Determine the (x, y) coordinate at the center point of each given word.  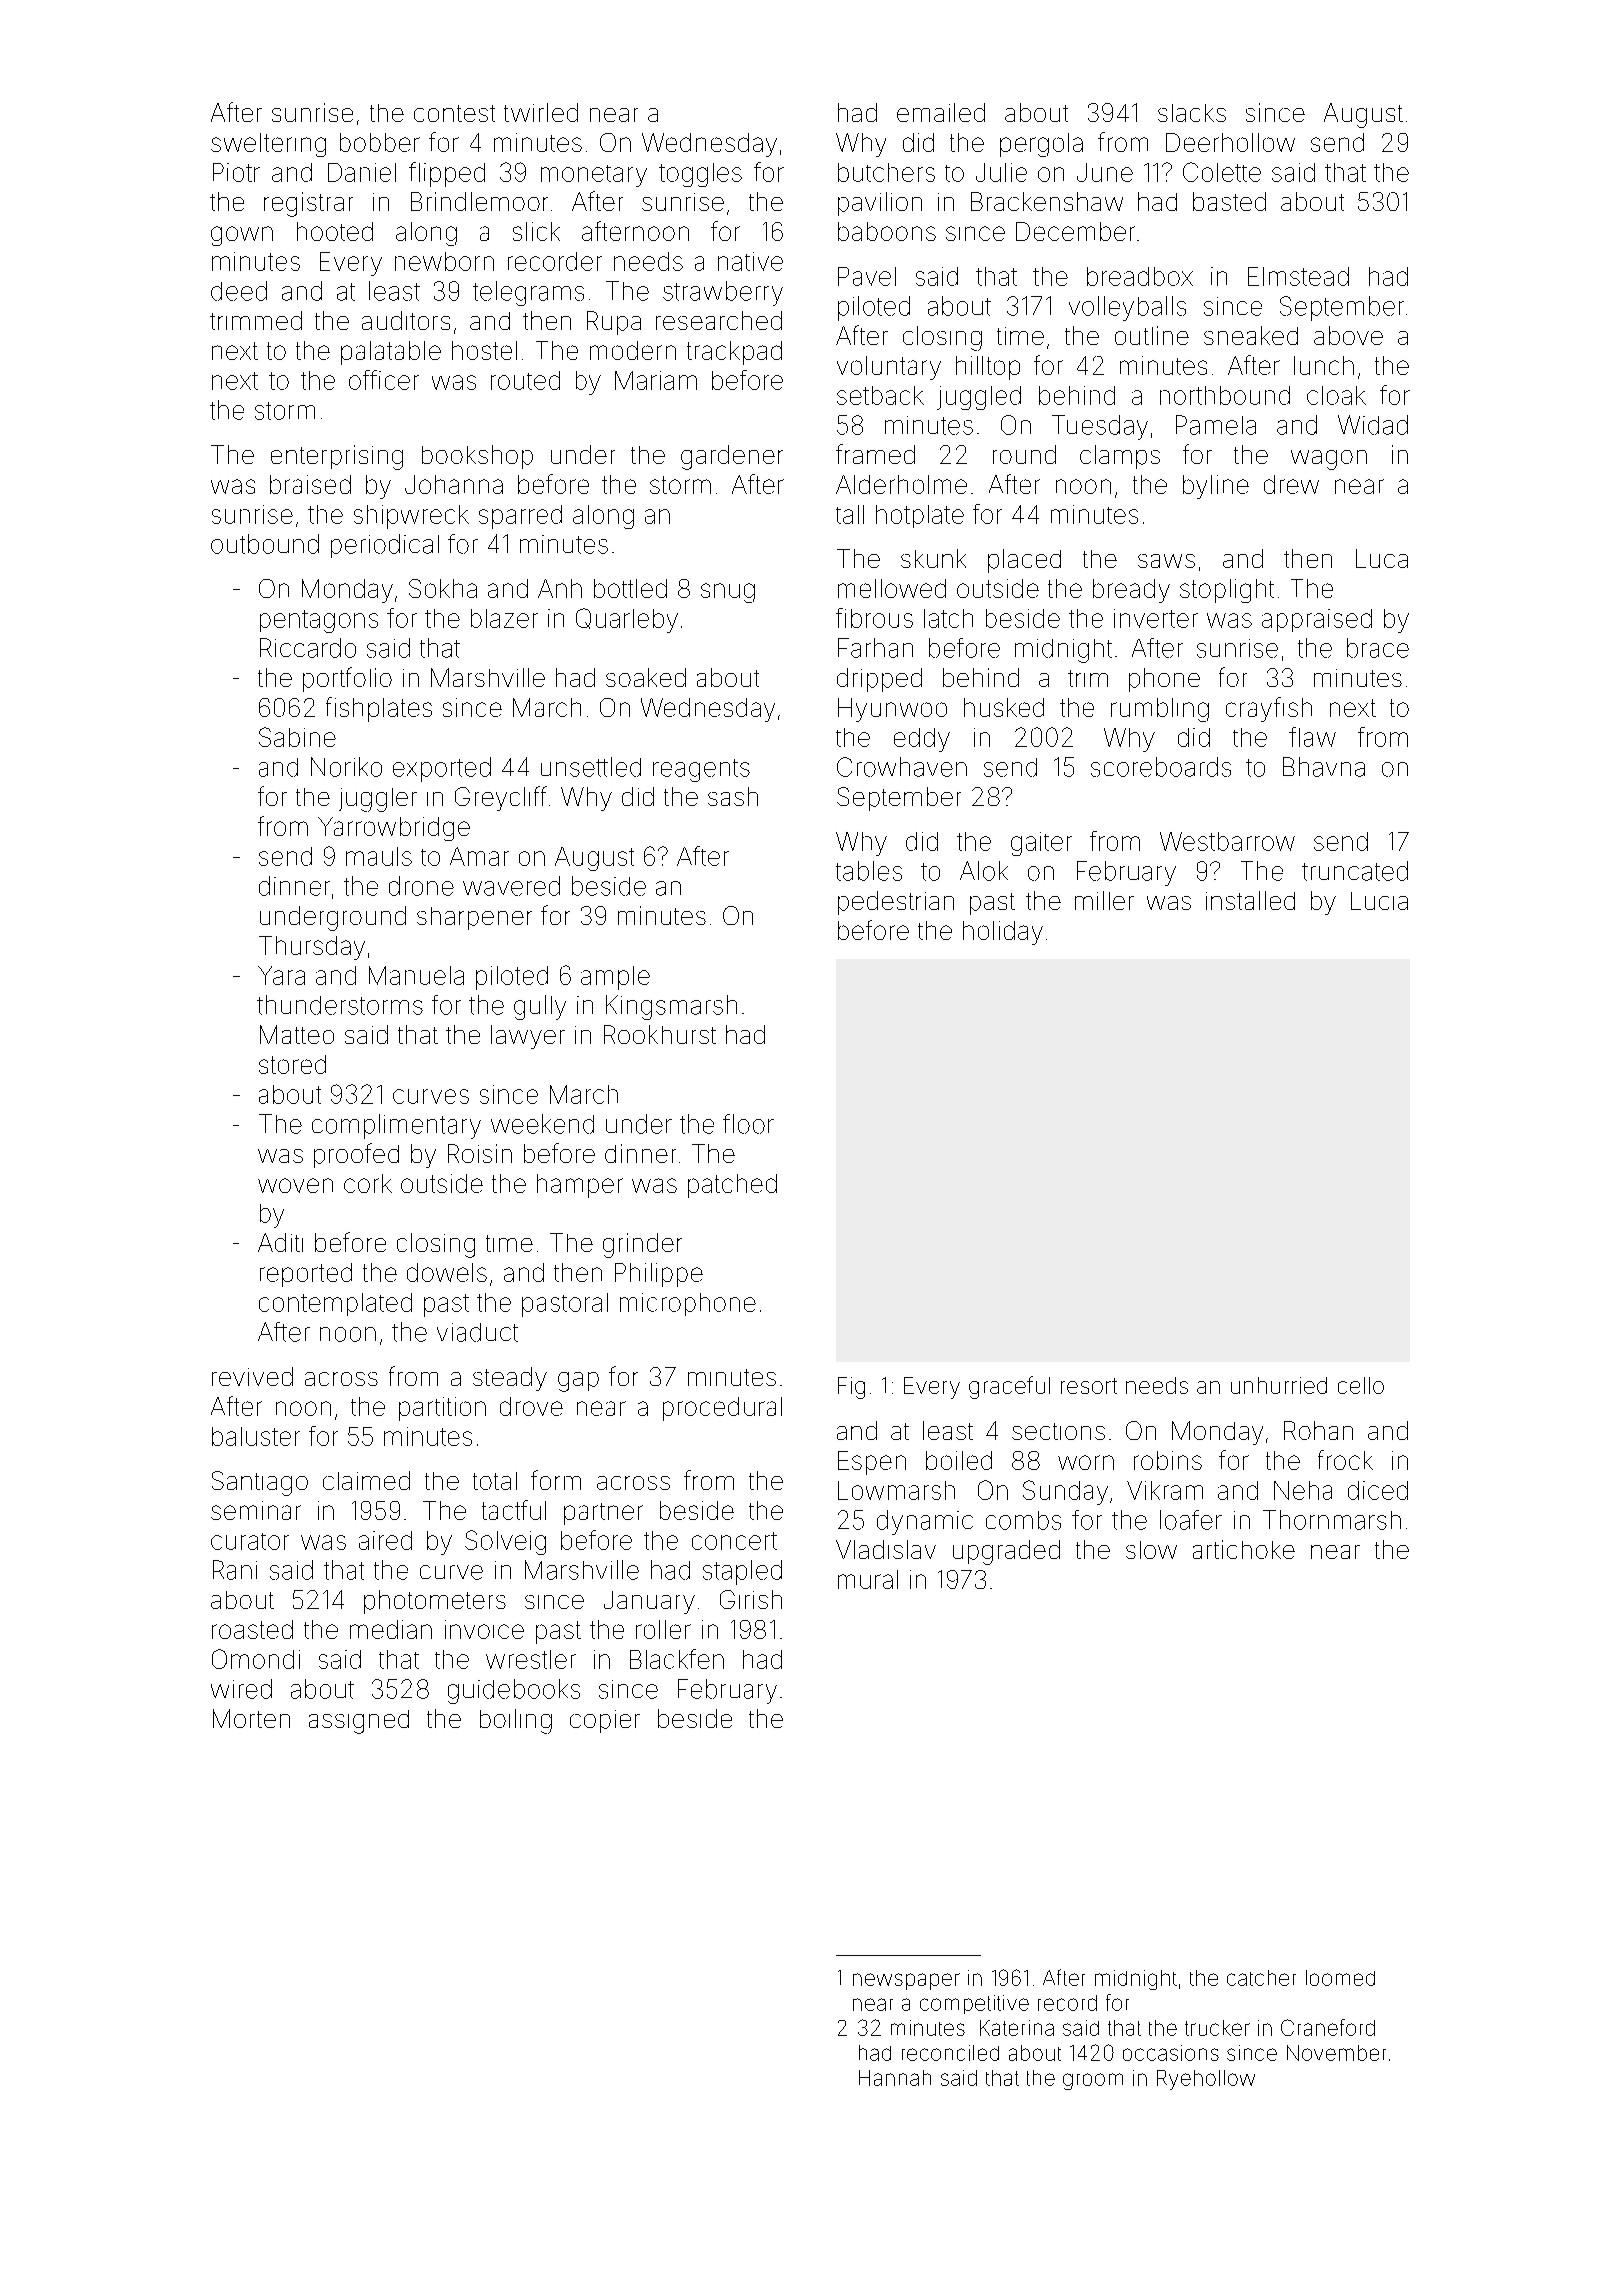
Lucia (1379, 901)
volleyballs (1127, 308)
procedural (722, 1409)
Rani (235, 1570)
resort (1089, 1386)
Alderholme (901, 484)
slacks (1192, 113)
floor (748, 1124)
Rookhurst (660, 1034)
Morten (251, 1718)
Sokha (443, 588)
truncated (1355, 871)
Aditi (280, 1242)
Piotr (236, 172)
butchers (886, 172)
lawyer (528, 1037)
